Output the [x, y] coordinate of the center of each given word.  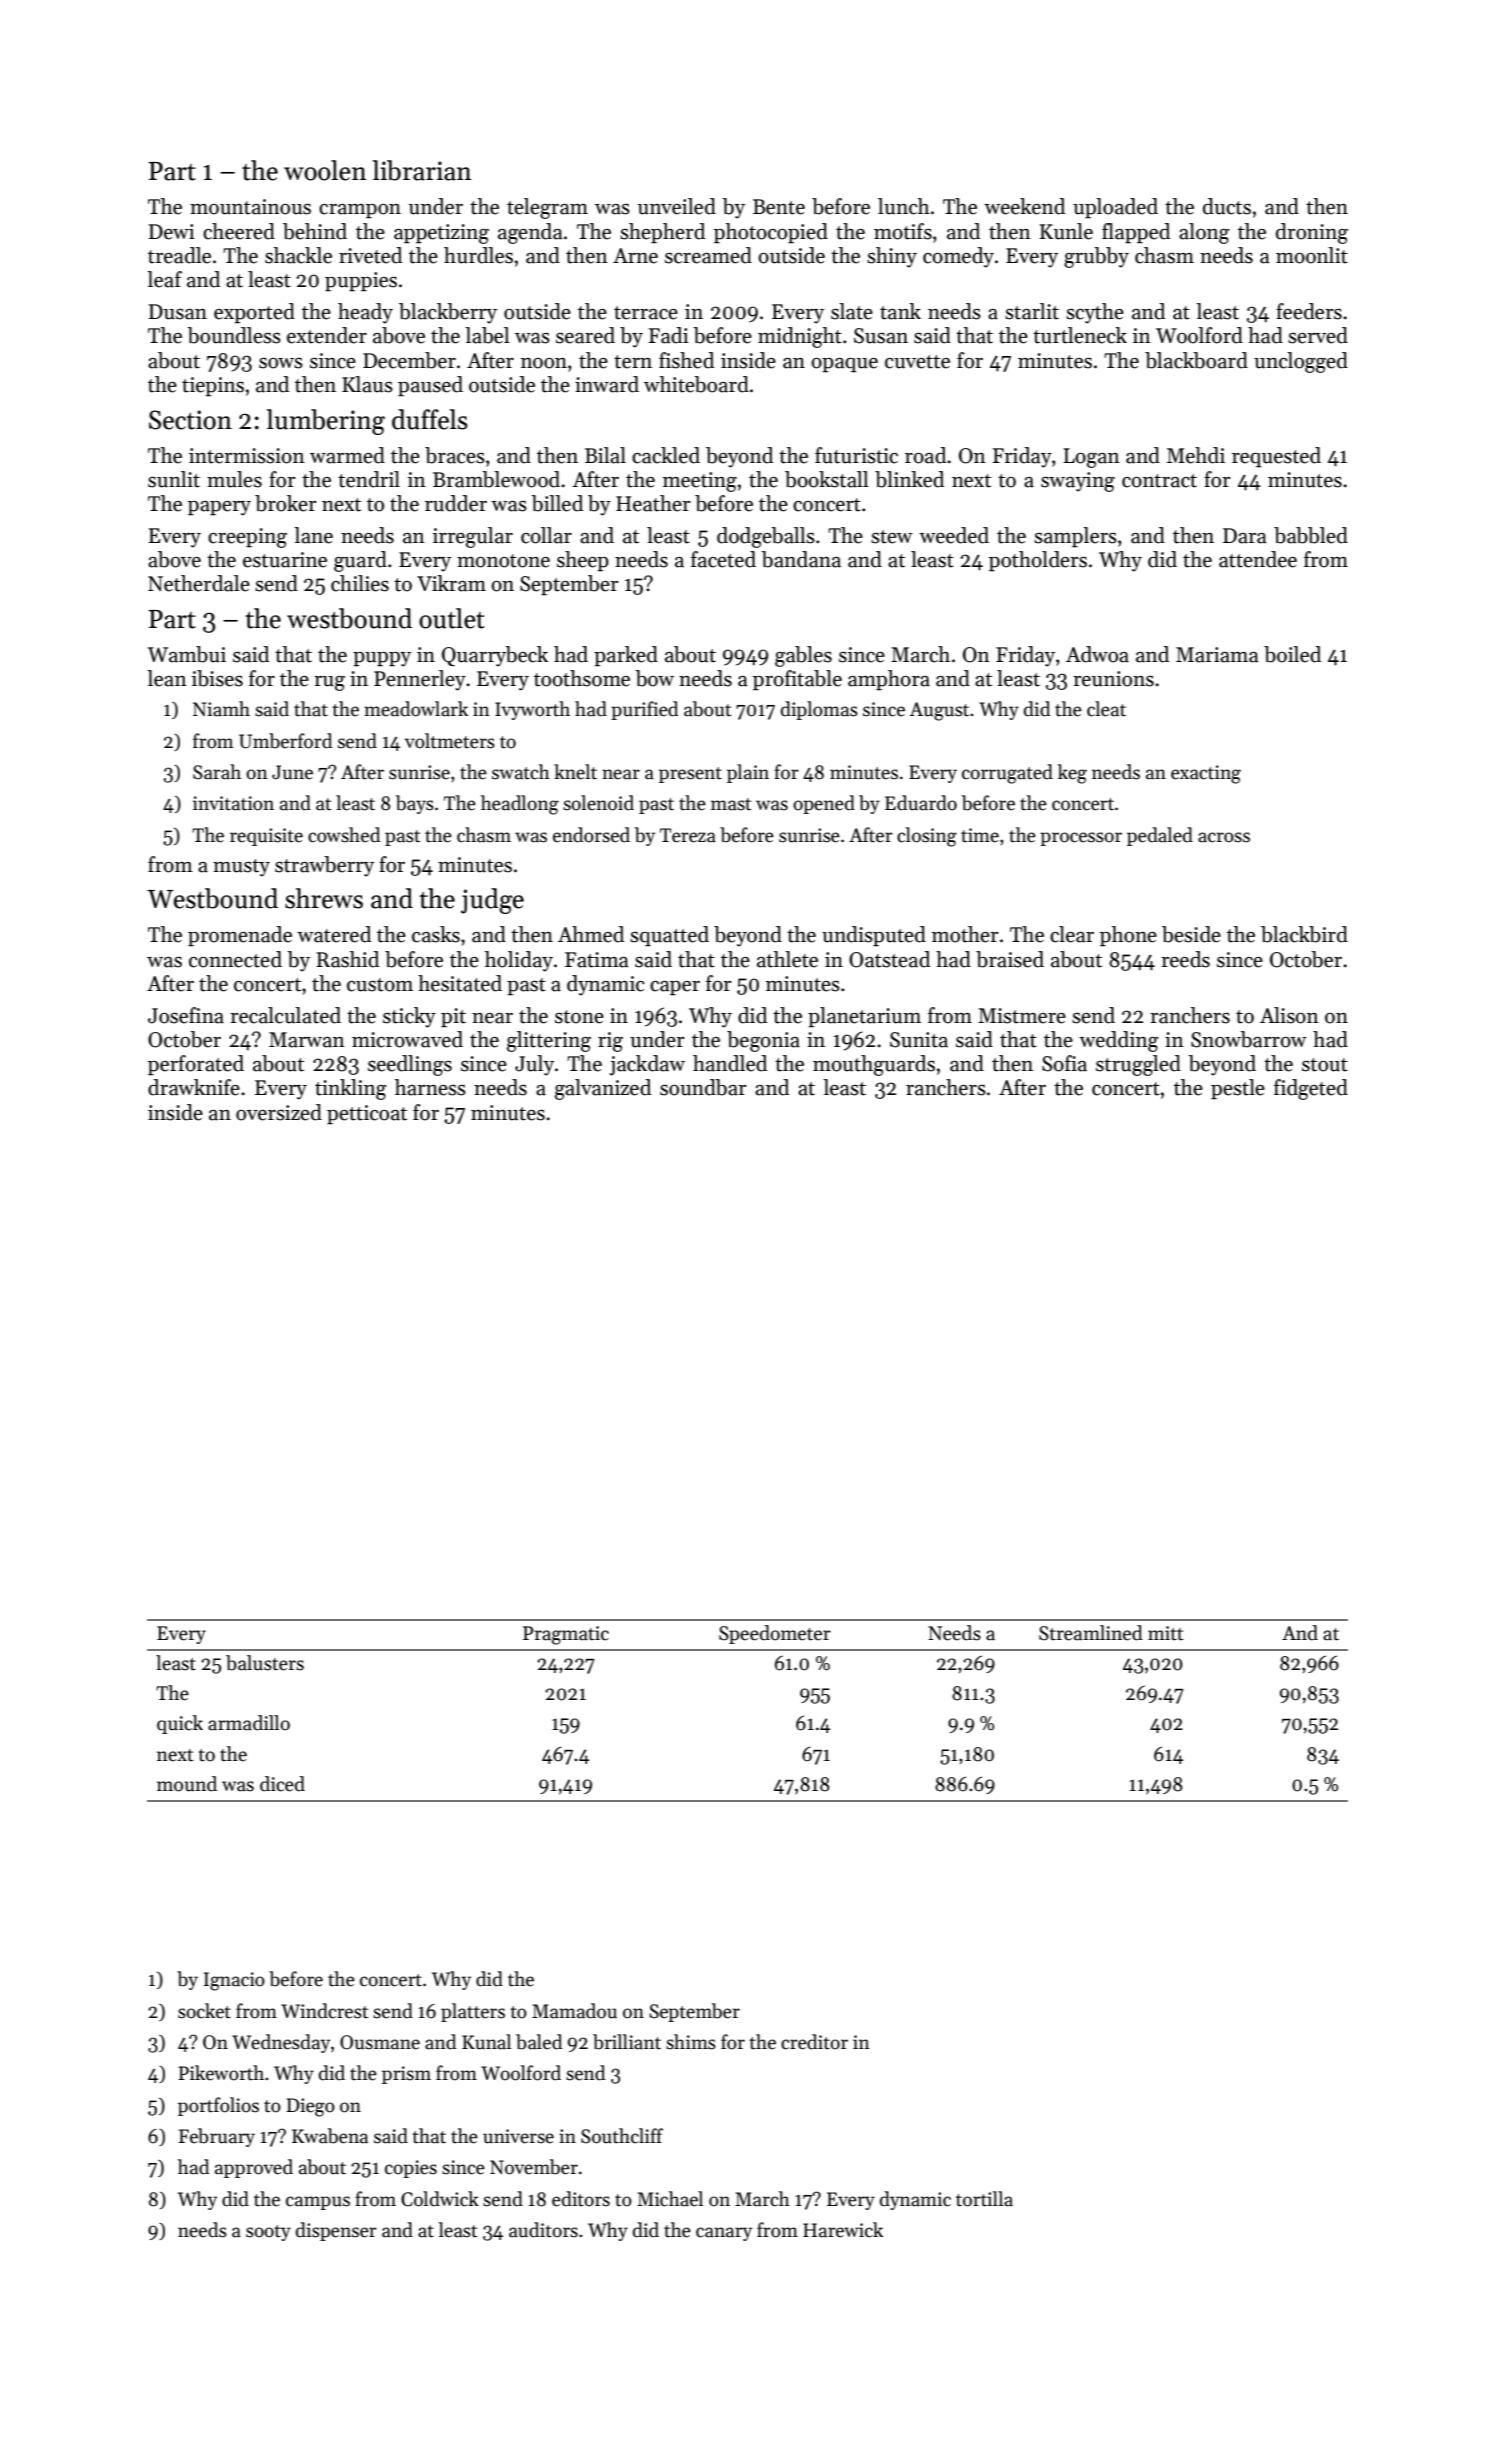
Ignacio [234, 1981]
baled [539, 2042]
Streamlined [1091, 1633]
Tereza [688, 835]
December [409, 360]
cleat [1106, 709]
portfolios [218, 2106]
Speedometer [775, 1634]
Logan [1092, 458]
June [292, 772]
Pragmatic [566, 1635]
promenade [240, 936]
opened [824, 804]
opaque [844, 365]
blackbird [1304, 934]
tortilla [984, 2199]
